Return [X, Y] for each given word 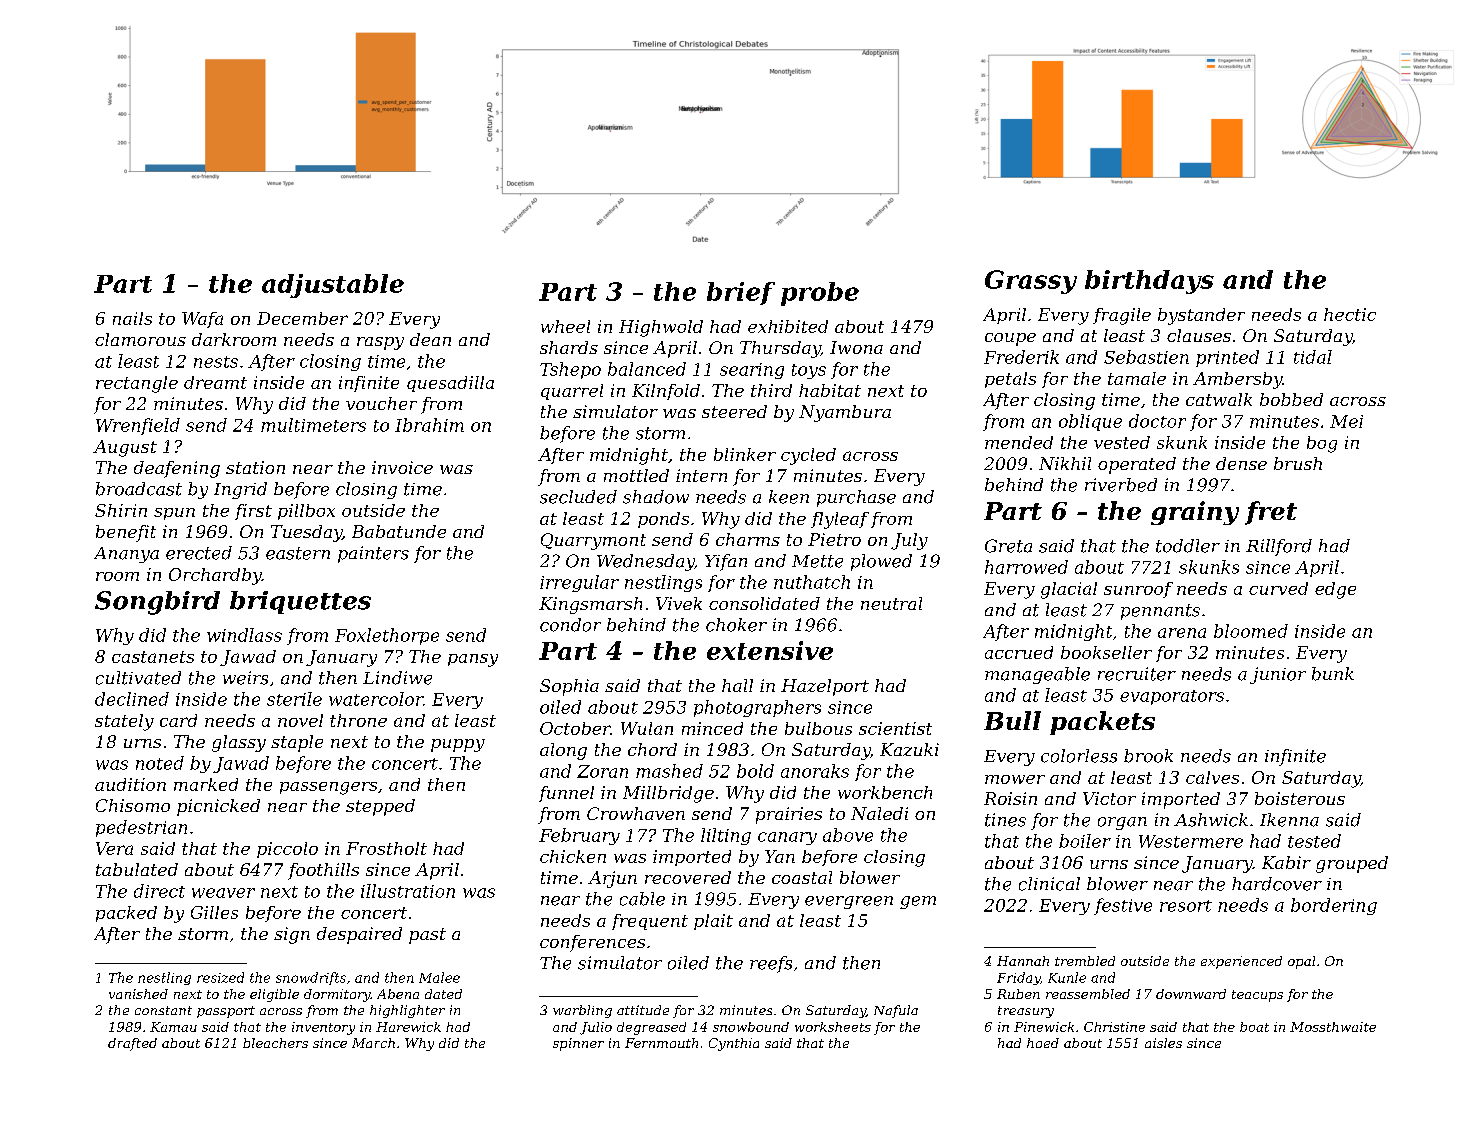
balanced [647, 369]
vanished [138, 994]
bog [1322, 444]
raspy [380, 343]
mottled [636, 475]
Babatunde [399, 531]
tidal [1313, 357]
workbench [885, 792]
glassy [239, 743]
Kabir [1286, 862]
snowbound [751, 1027]
